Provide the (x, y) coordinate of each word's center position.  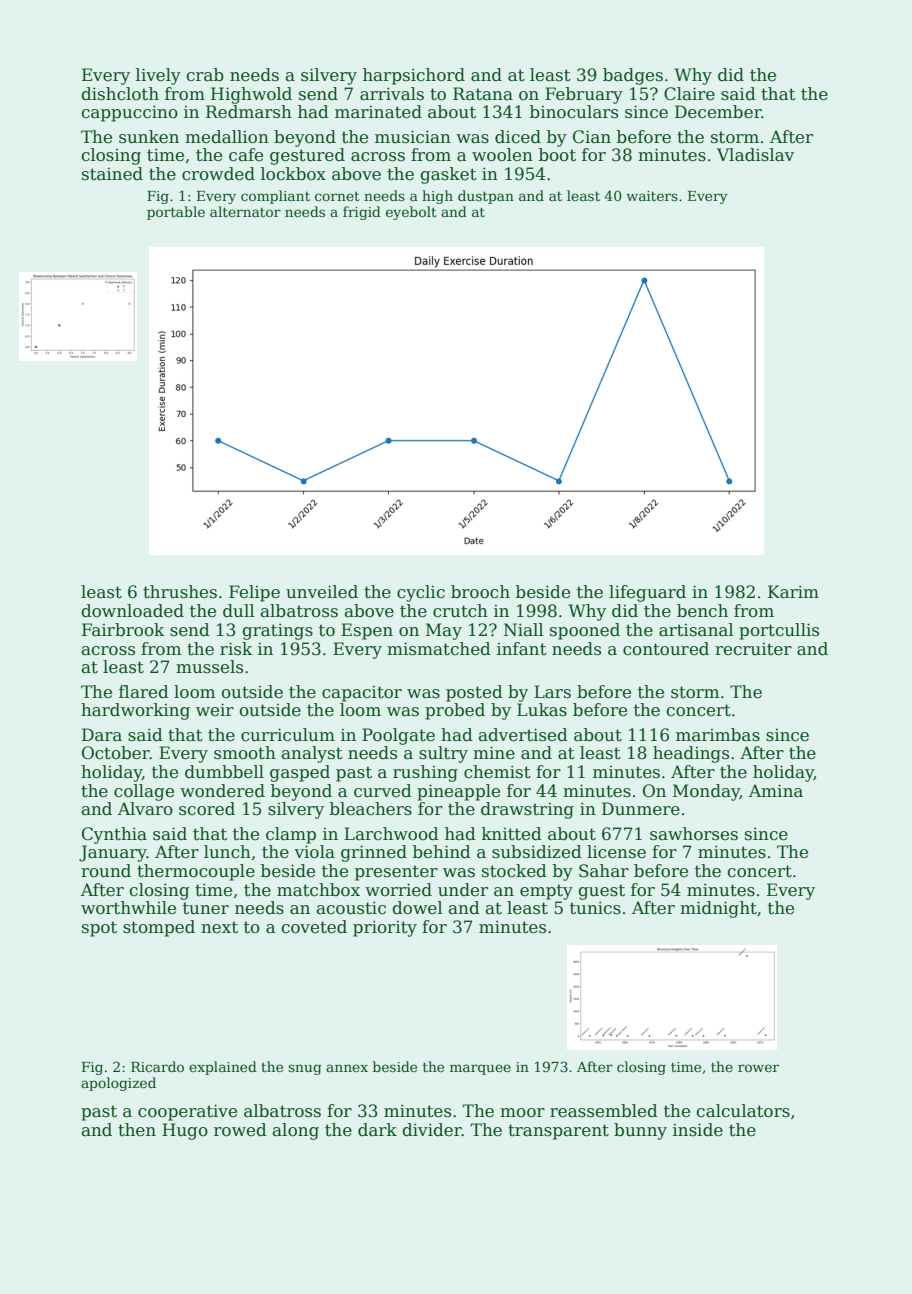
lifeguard (647, 593)
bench (702, 611)
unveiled (322, 592)
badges (633, 76)
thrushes (180, 592)
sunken (149, 137)
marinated (378, 112)
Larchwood (391, 834)
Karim (793, 592)
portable (176, 213)
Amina (776, 791)
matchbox (318, 890)
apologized (118, 1084)
